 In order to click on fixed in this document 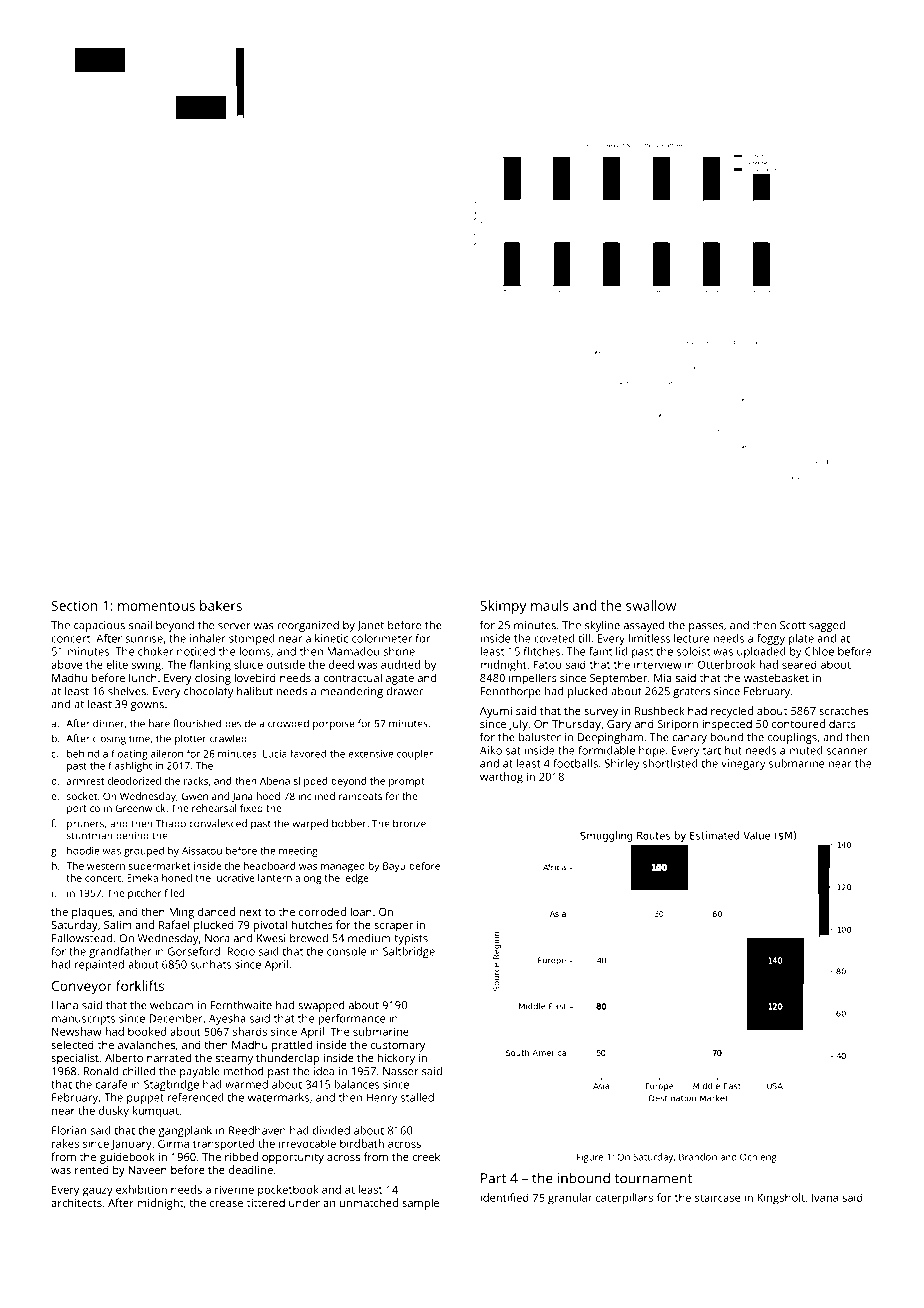, I will do `click(251, 808)`.
